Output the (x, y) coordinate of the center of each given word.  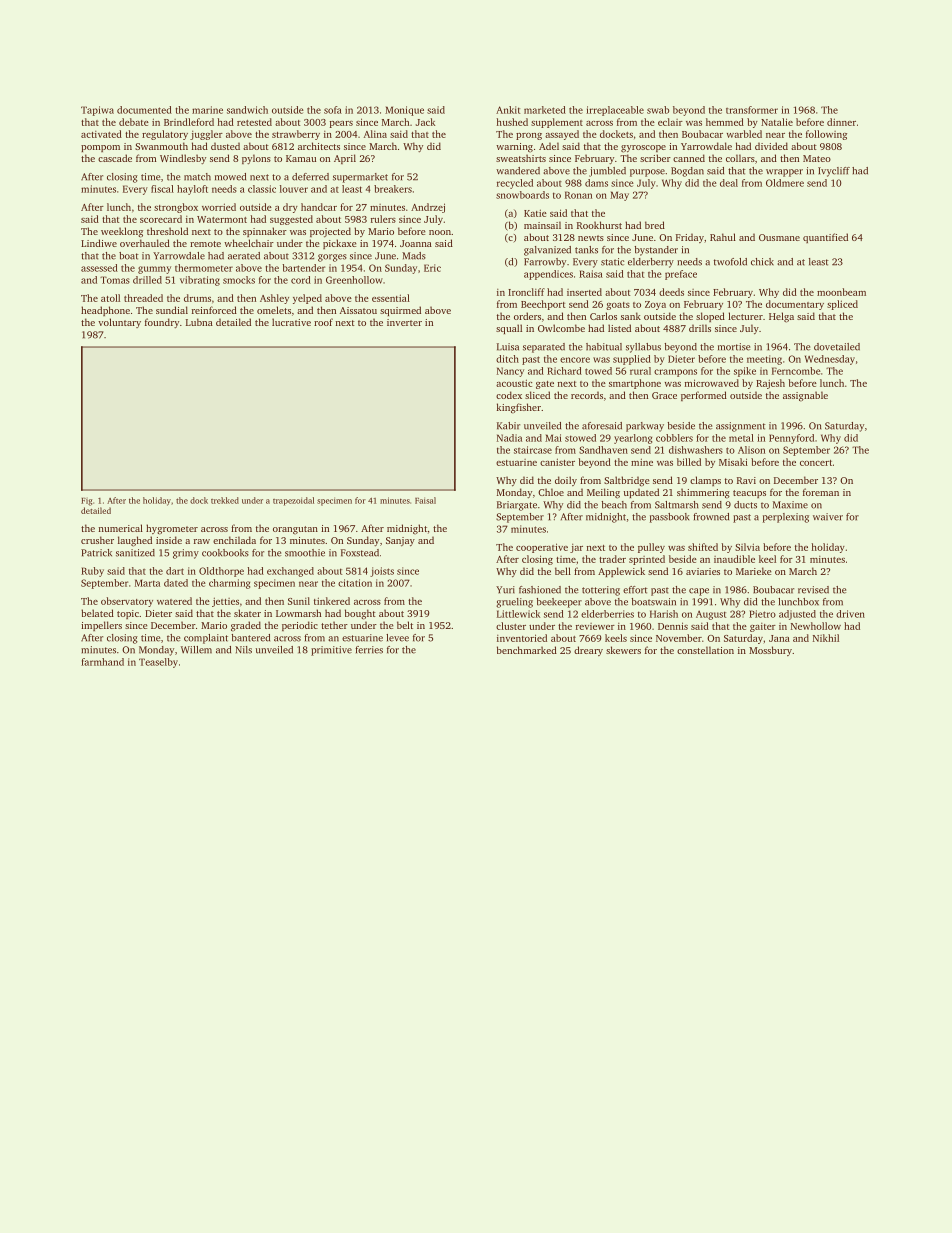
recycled (515, 184)
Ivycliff (834, 172)
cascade (115, 158)
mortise (734, 347)
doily (566, 481)
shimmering (703, 493)
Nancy (510, 372)
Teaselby (158, 663)
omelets (274, 310)
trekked (225, 500)
